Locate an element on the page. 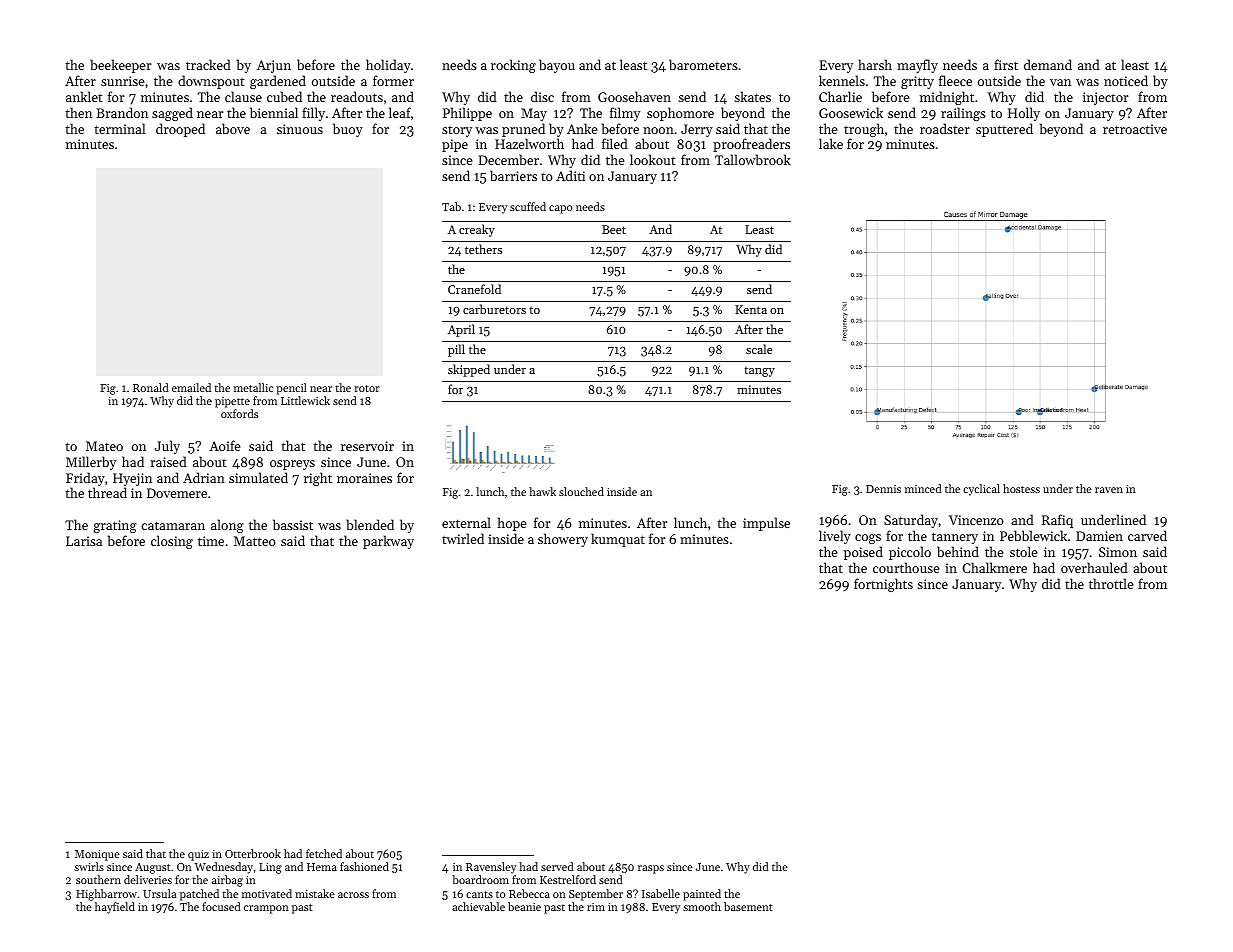  tracked is located at coordinates (208, 64).
